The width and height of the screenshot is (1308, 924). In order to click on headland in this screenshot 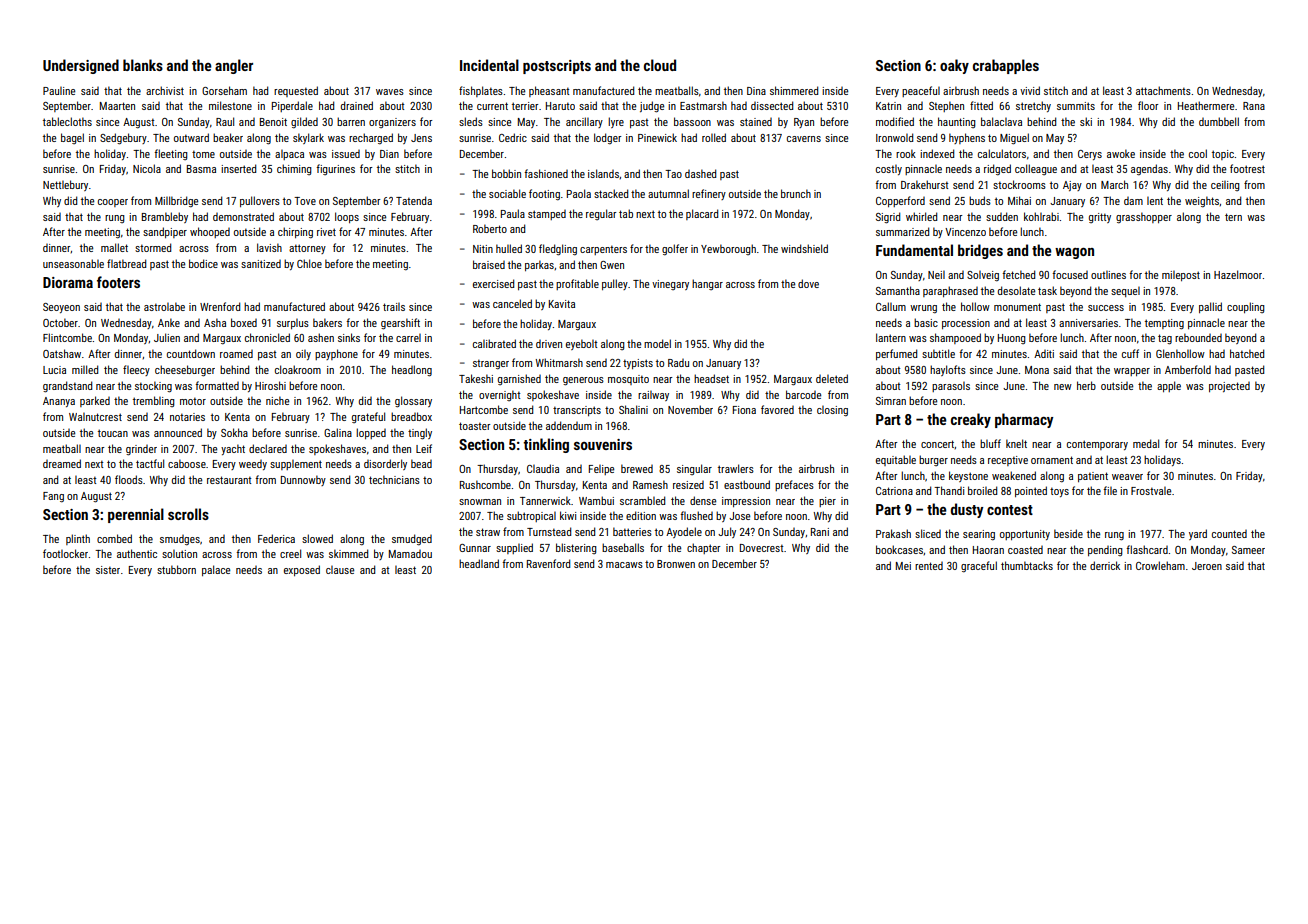, I will do `click(479, 563)`.
